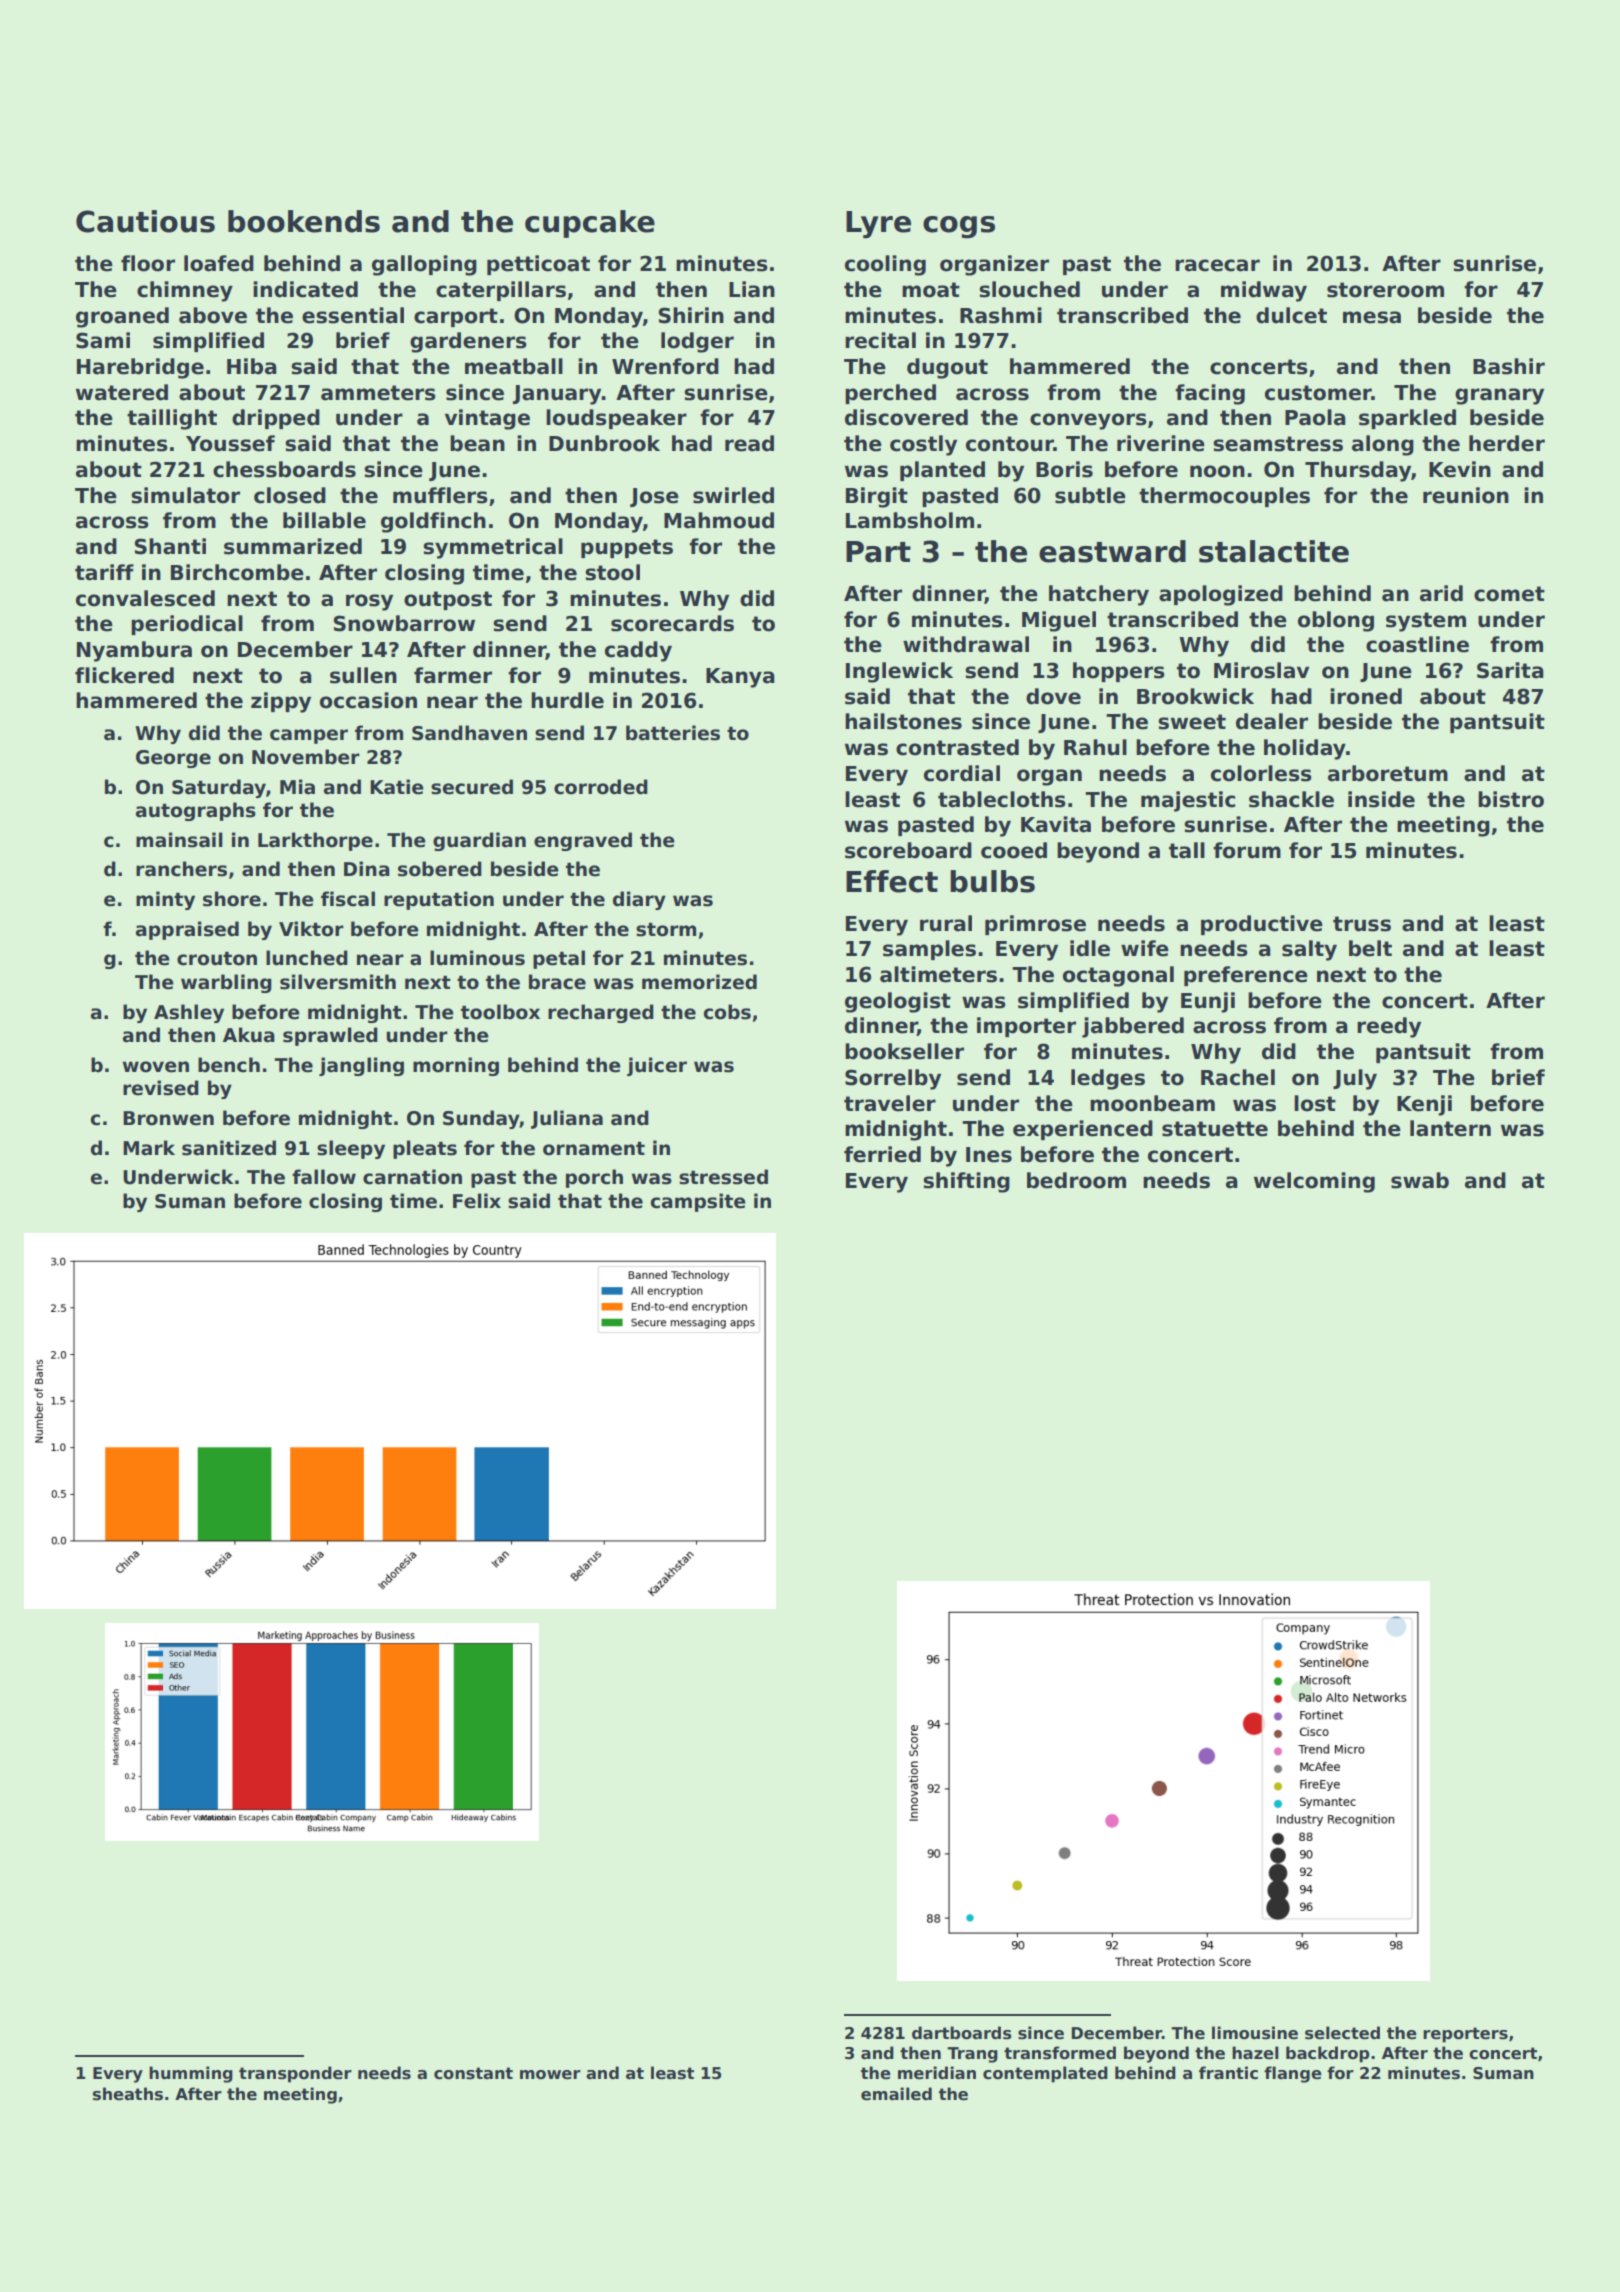 This screenshot has height=2292, width=1620. I want to click on racecar, so click(1217, 265).
